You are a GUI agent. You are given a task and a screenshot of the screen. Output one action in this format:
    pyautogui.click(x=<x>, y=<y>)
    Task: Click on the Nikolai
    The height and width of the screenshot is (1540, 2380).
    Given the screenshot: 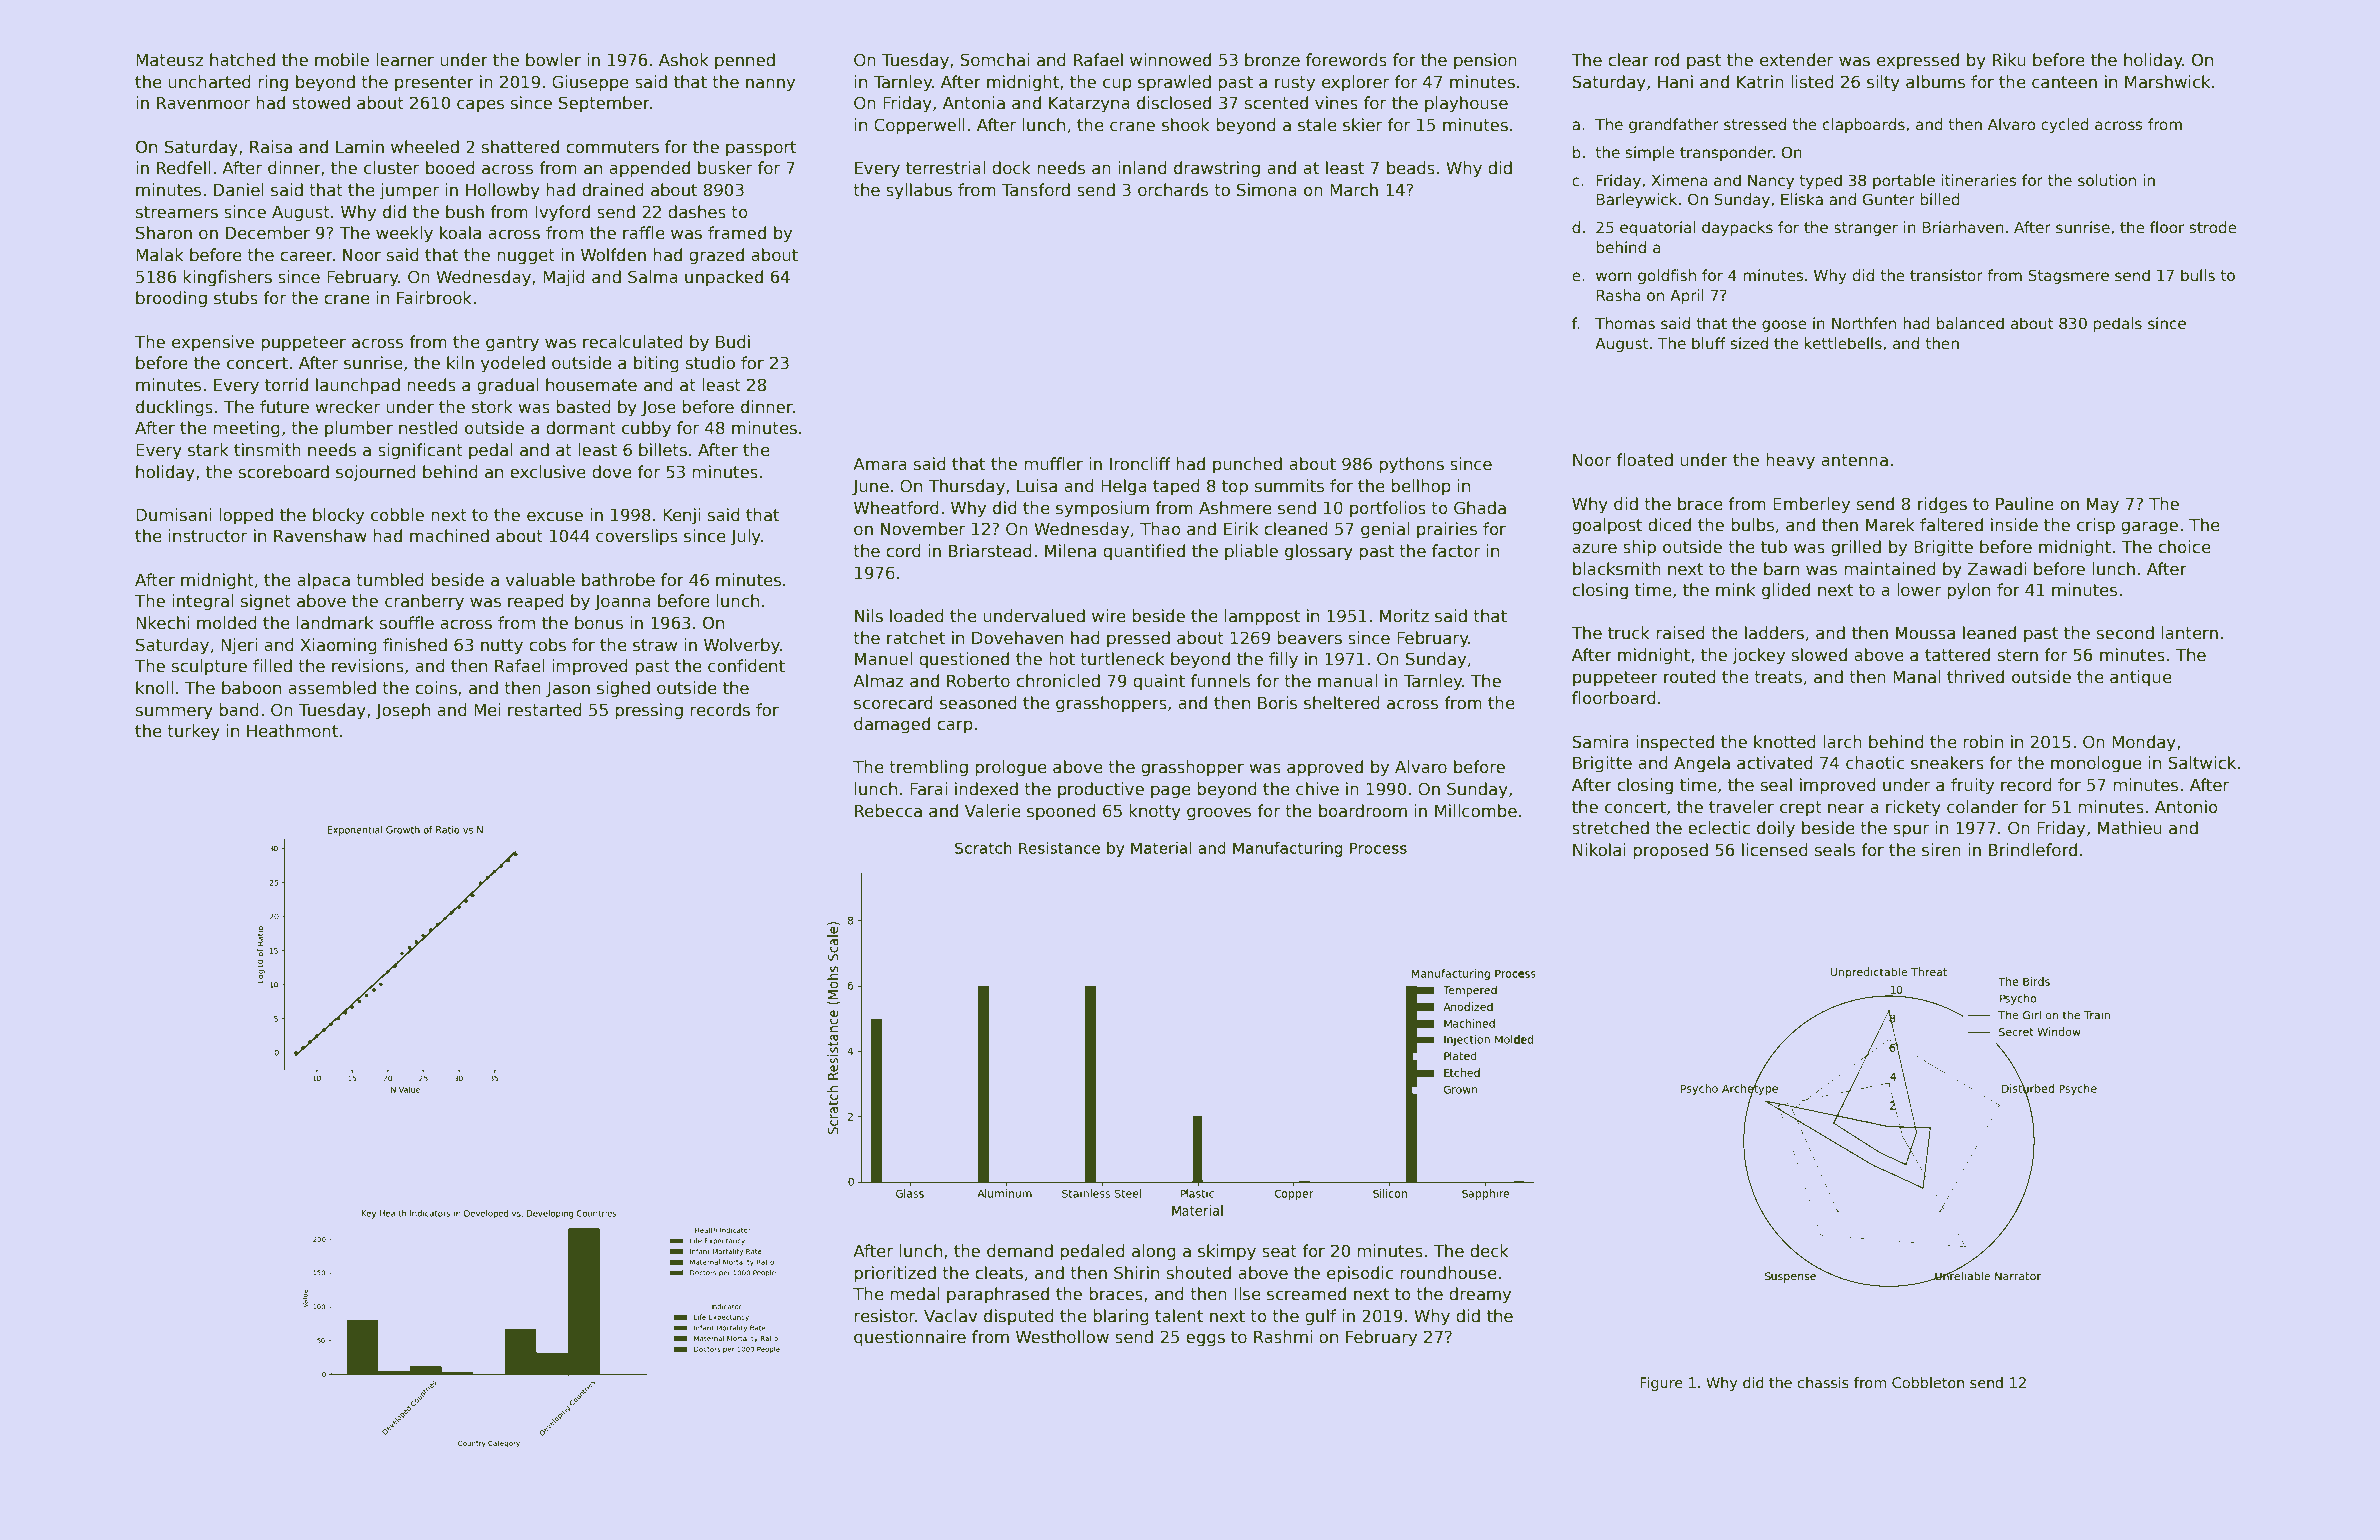 What is the action you would take?
    pyautogui.click(x=1599, y=850)
